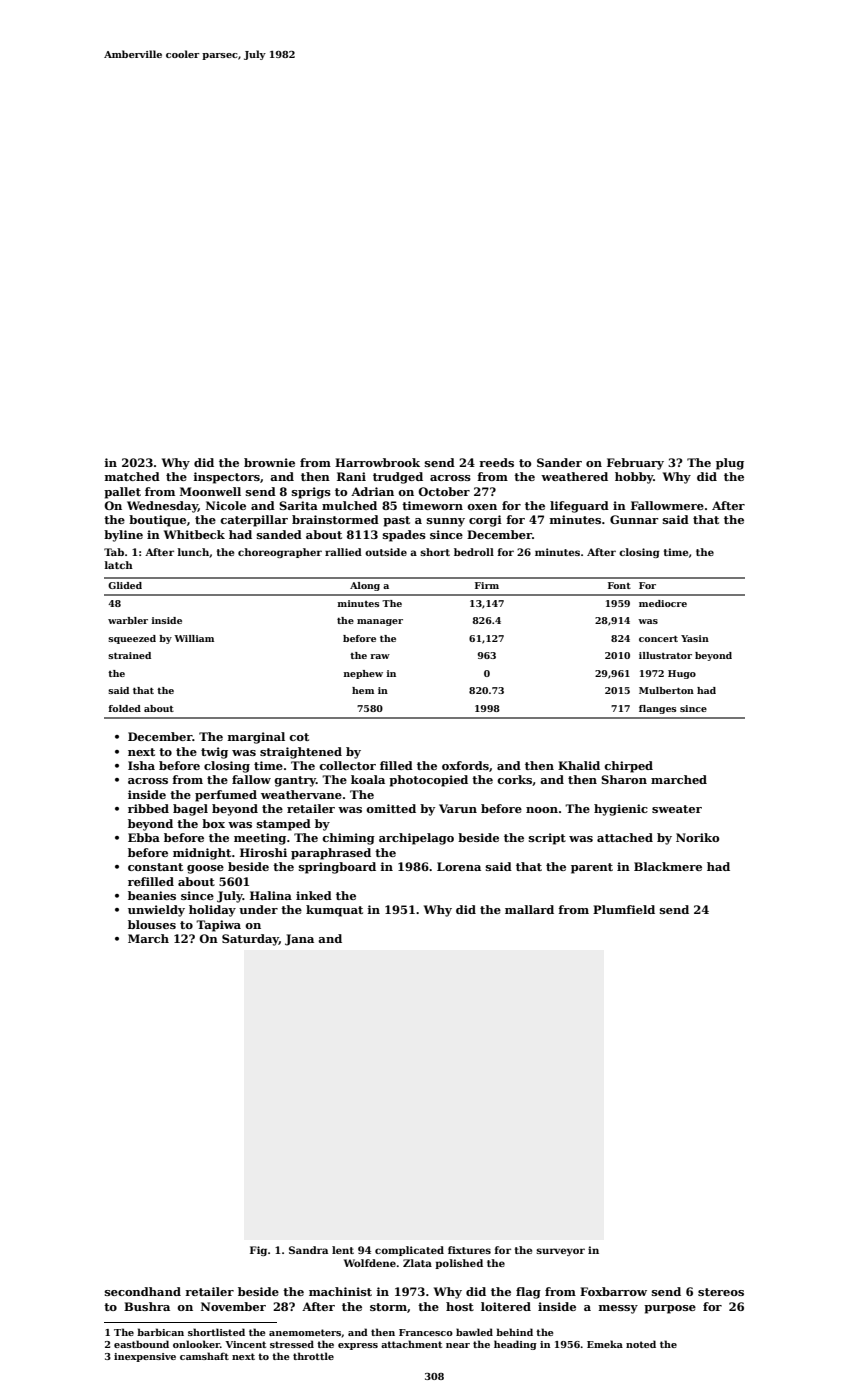 This document has height=1400, width=849. Describe the element at coordinates (132, 639) in the document. I see `squeezed` at that location.
